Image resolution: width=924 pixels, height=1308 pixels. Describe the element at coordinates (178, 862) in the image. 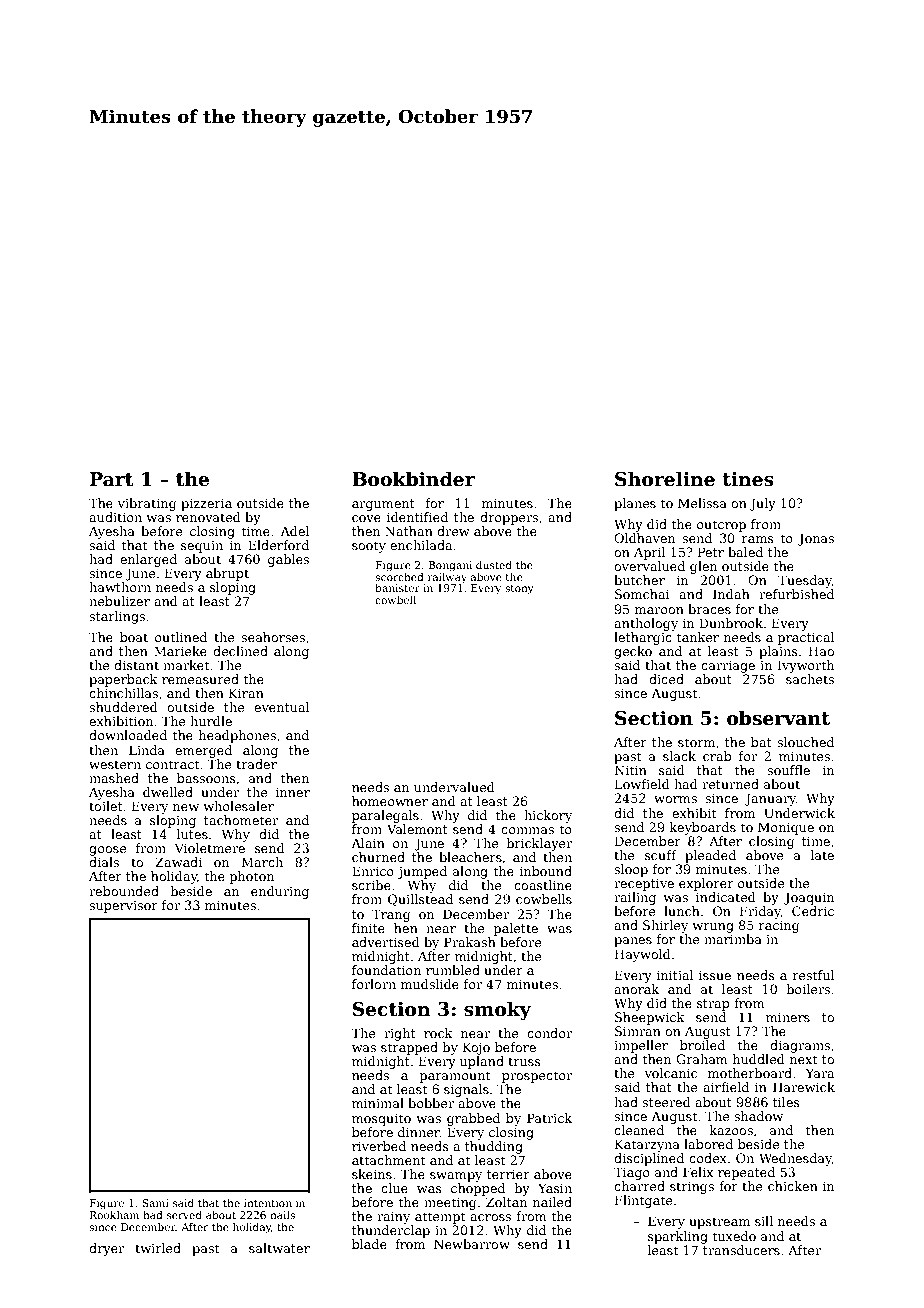

I see `Zawadi` at that location.
